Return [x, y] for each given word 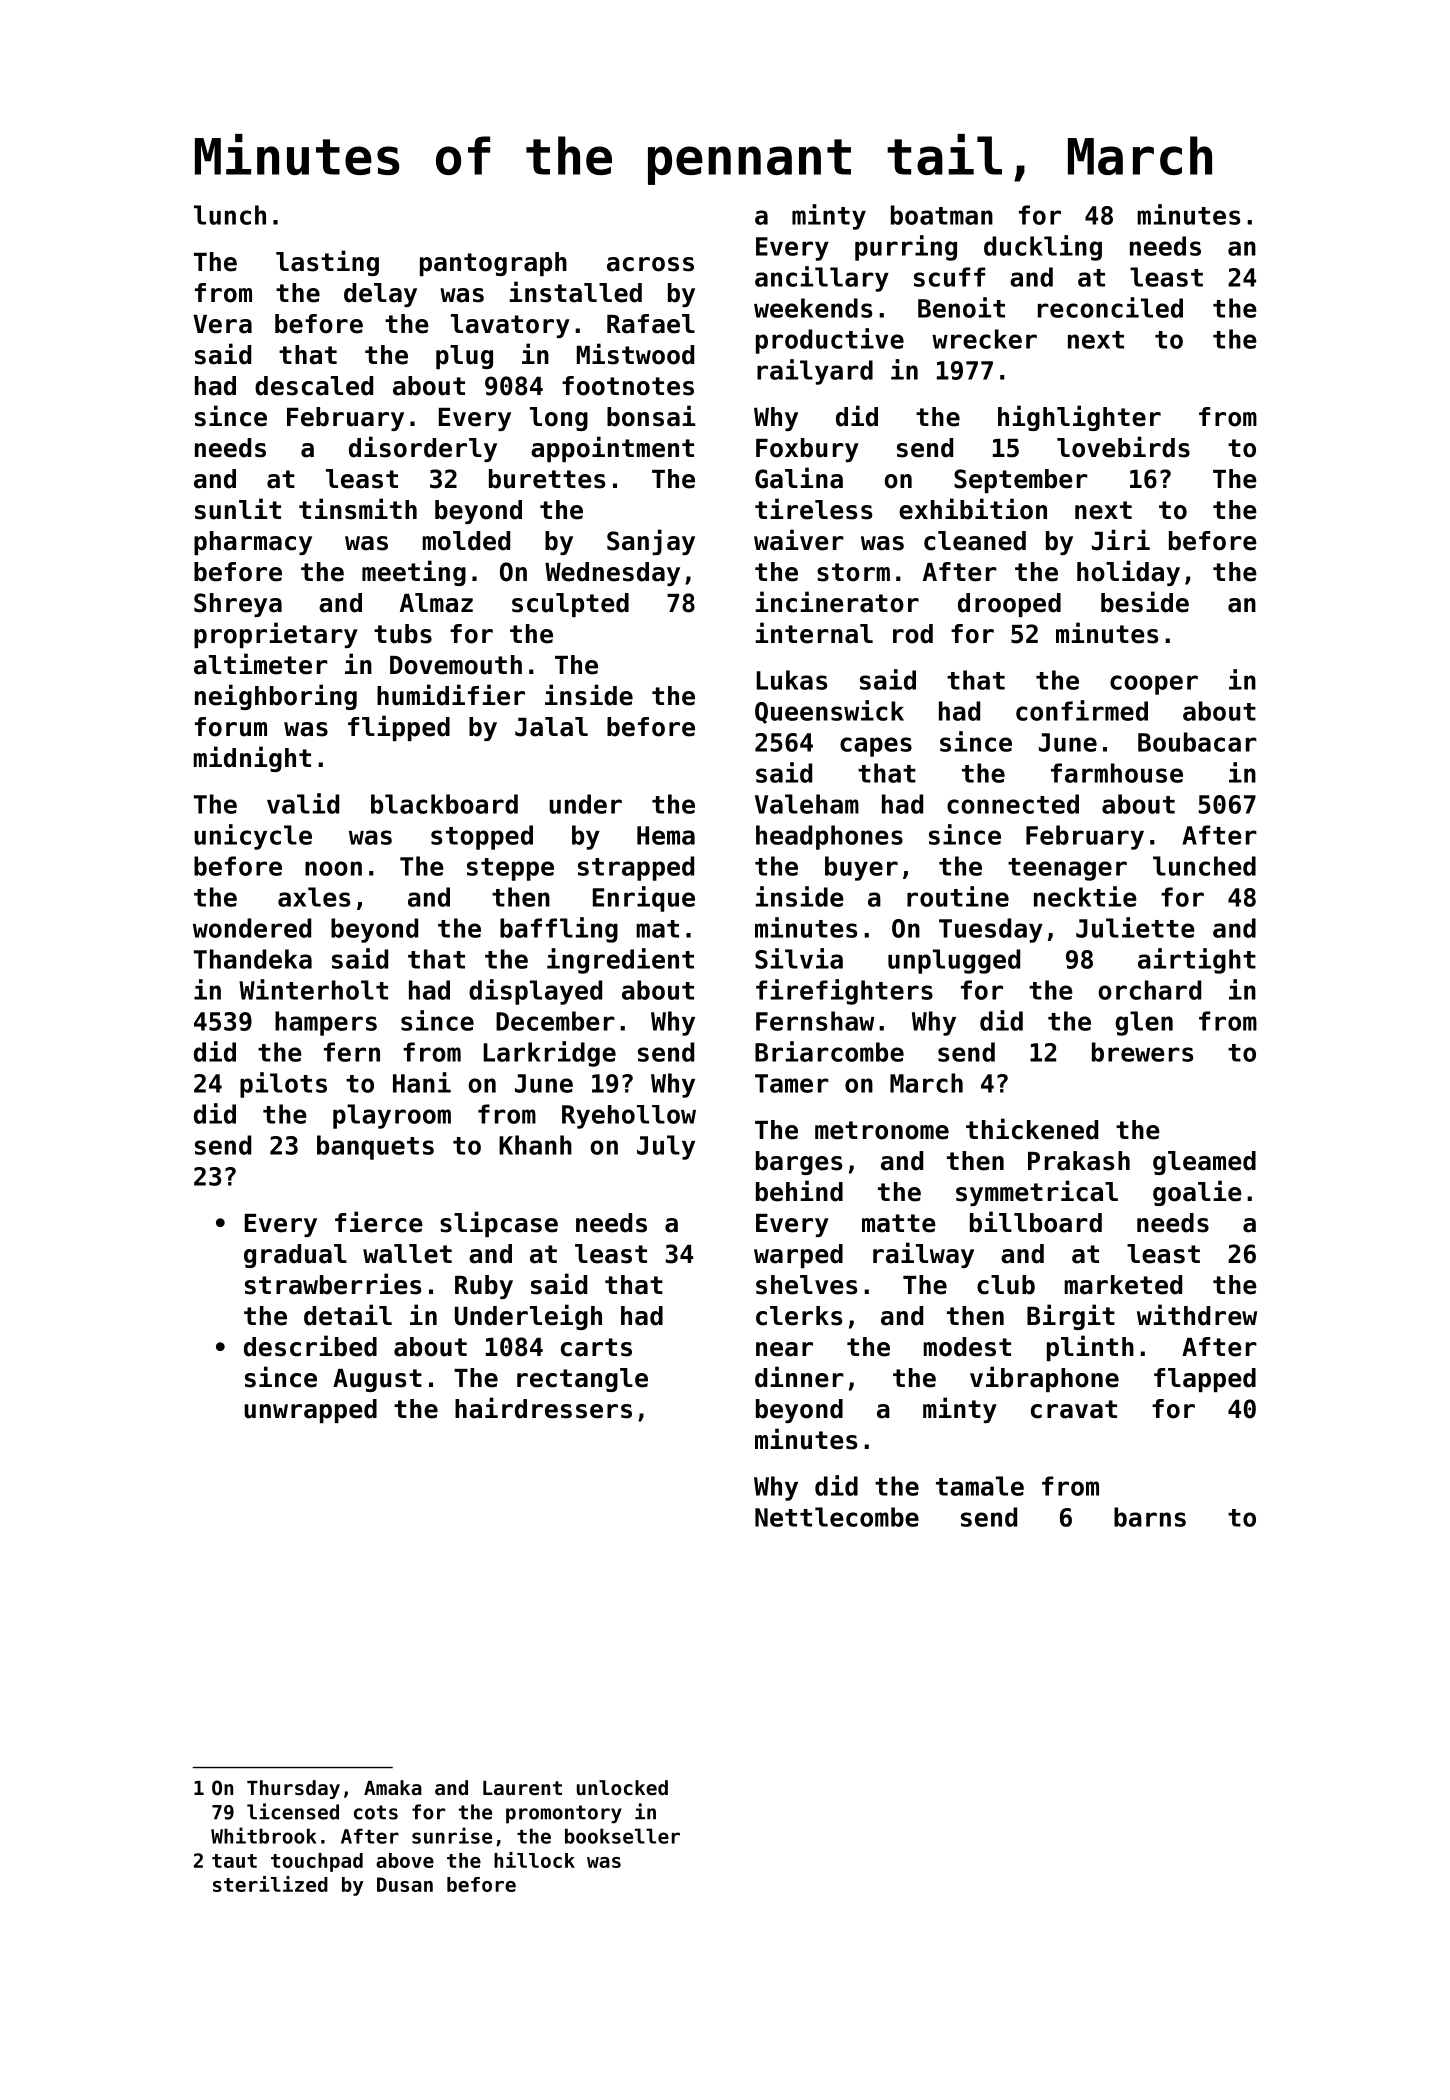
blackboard [444, 804]
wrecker [984, 339]
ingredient [620, 961]
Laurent [522, 1788]
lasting [327, 263]
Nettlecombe [837, 1517]
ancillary [822, 279]
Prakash [1079, 1161]
